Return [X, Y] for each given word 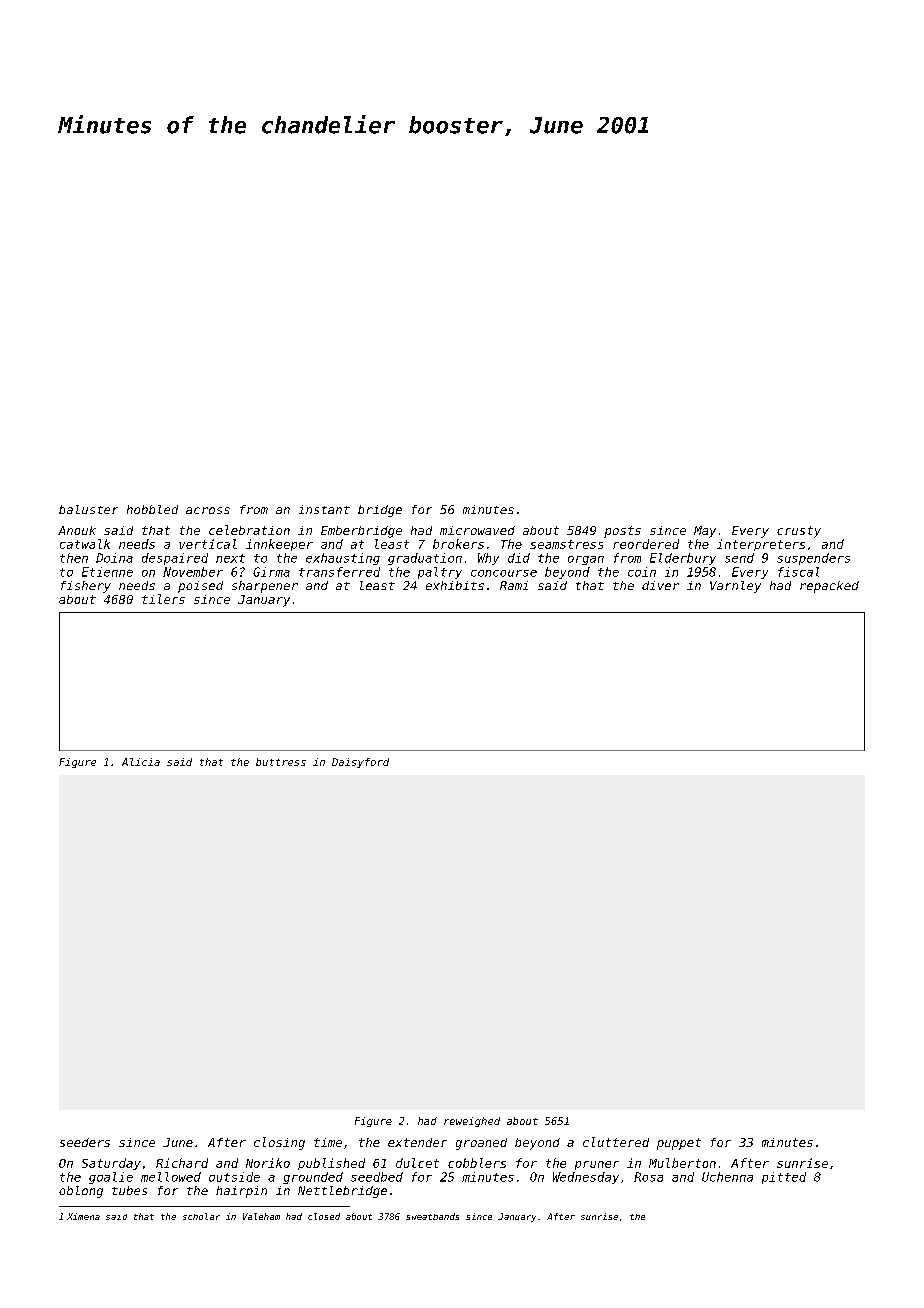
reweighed [472, 1122]
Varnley [735, 587]
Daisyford [360, 763]
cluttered [616, 1142]
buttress [281, 762]
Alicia [141, 762]
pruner [597, 1165]
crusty [799, 532]
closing [279, 1143]
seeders [85, 1142]
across [208, 510]
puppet [679, 1144]
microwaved [477, 530]
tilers [163, 599]
